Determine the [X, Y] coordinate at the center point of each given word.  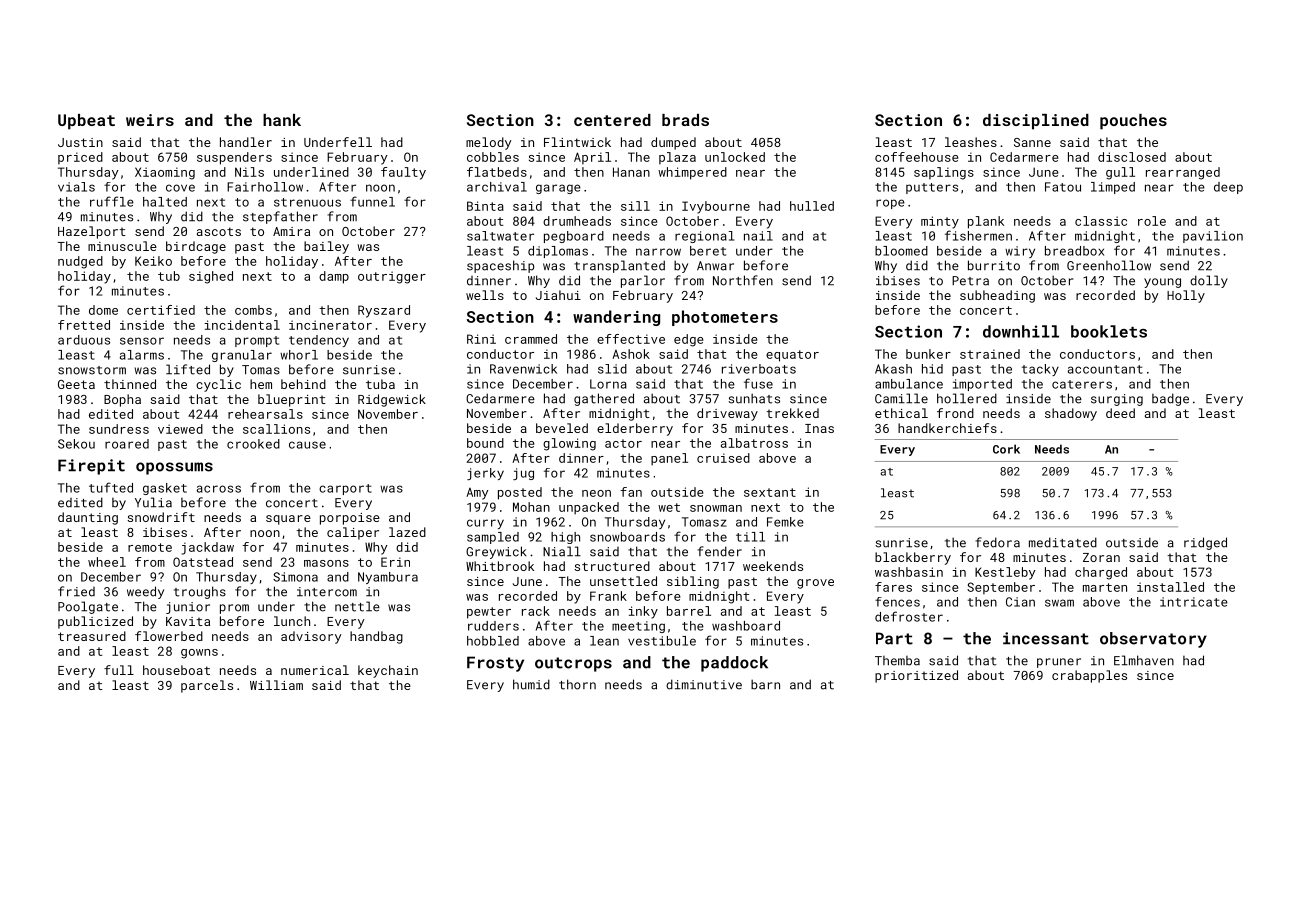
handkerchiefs [947, 428]
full [119, 670]
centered [612, 120]
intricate [1194, 602]
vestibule [662, 641]
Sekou [76, 444]
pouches [1133, 122]
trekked [792, 413]
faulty [403, 173]
